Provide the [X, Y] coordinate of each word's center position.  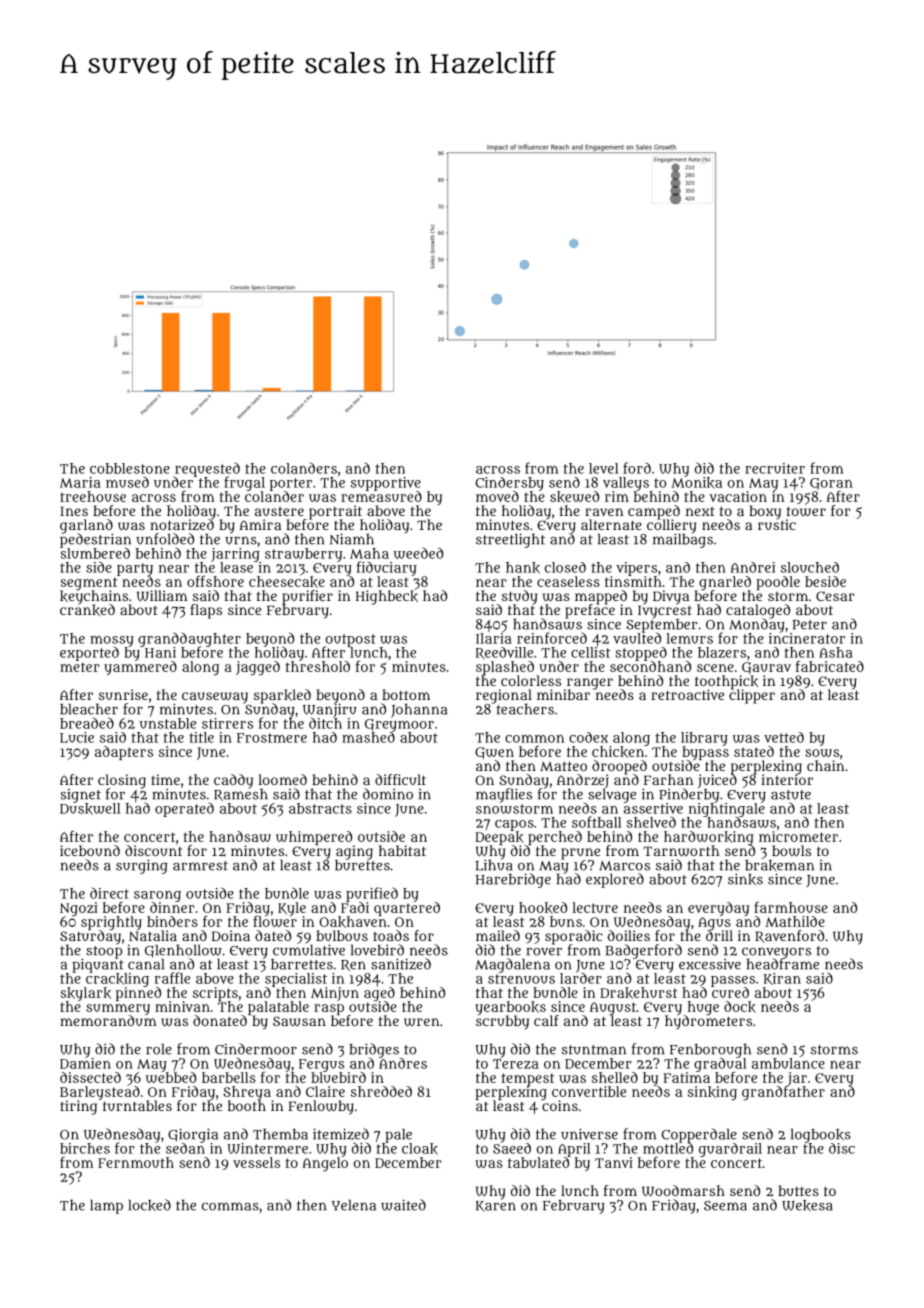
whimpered [314, 838]
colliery [671, 526]
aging [354, 852]
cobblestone [130, 468]
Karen [496, 1206]
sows [822, 753]
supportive [386, 484]
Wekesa [807, 1206]
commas [230, 1206]
